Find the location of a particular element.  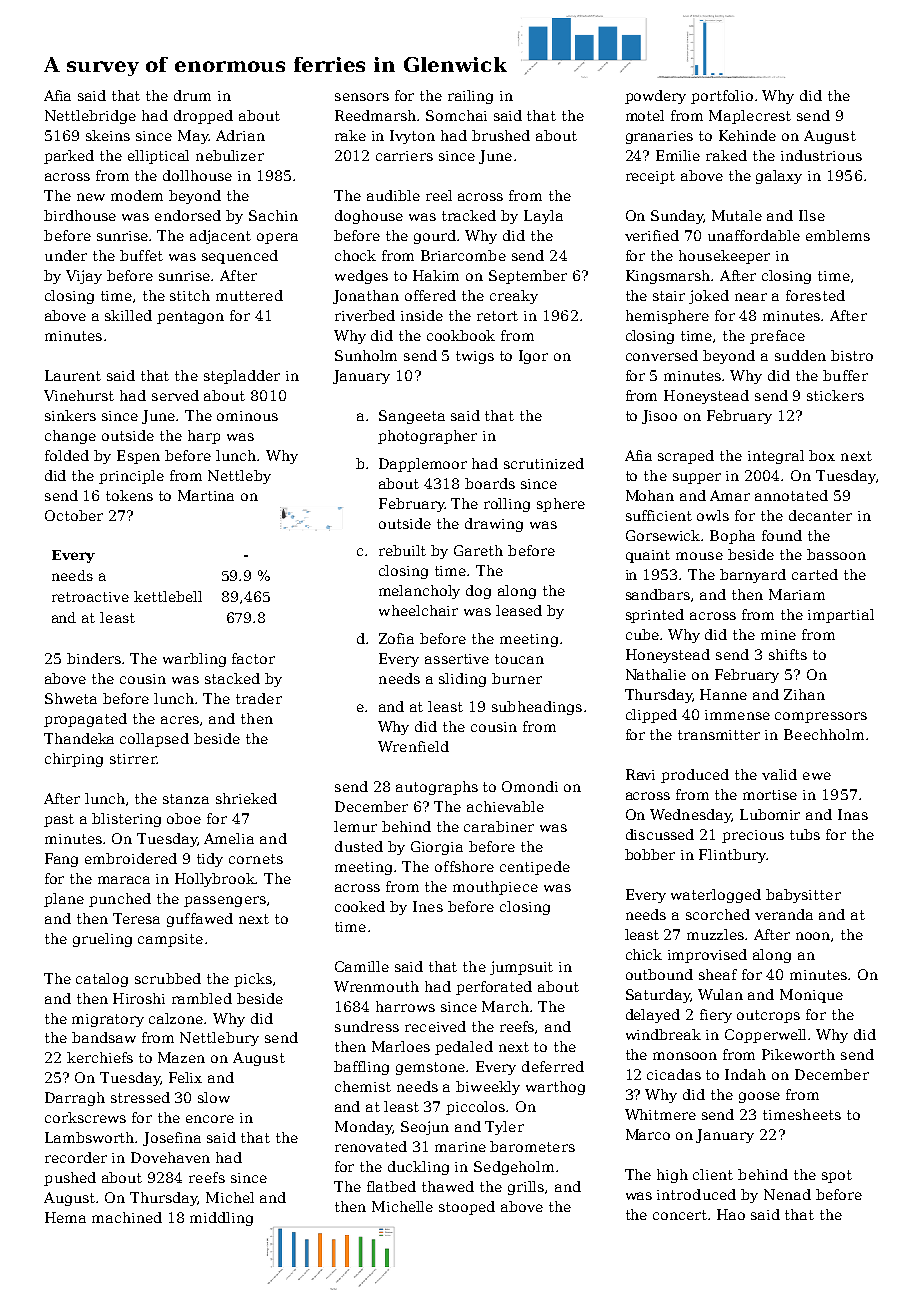

flatbed is located at coordinates (391, 1186).
